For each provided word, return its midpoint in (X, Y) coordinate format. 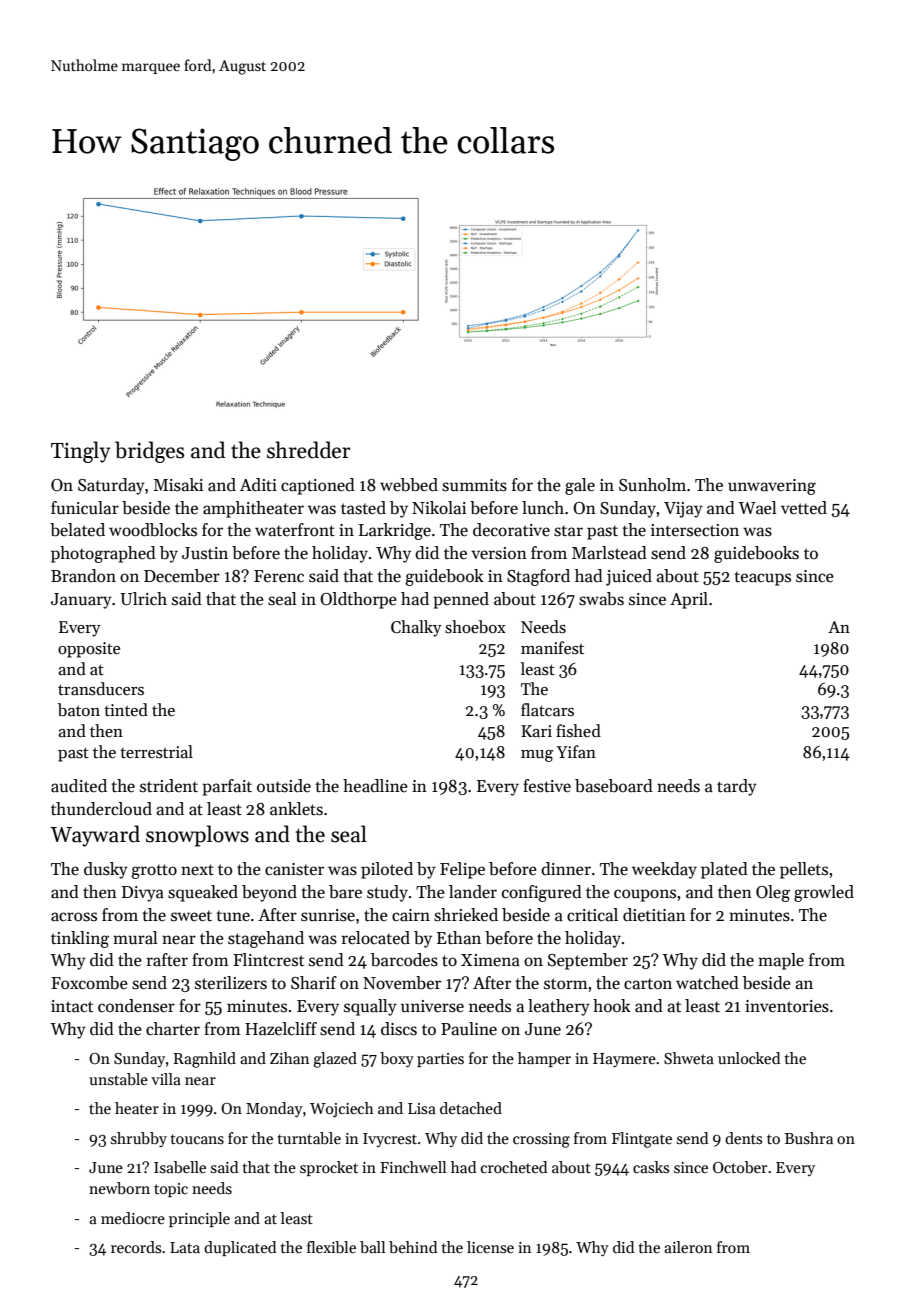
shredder (308, 450)
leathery (559, 1007)
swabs (601, 599)
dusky (106, 870)
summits (474, 485)
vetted (804, 508)
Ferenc (279, 576)
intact (72, 1006)
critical (592, 915)
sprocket (329, 1168)
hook (612, 1005)
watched (707, 983)
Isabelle (180, 1167)
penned (461, 600)
